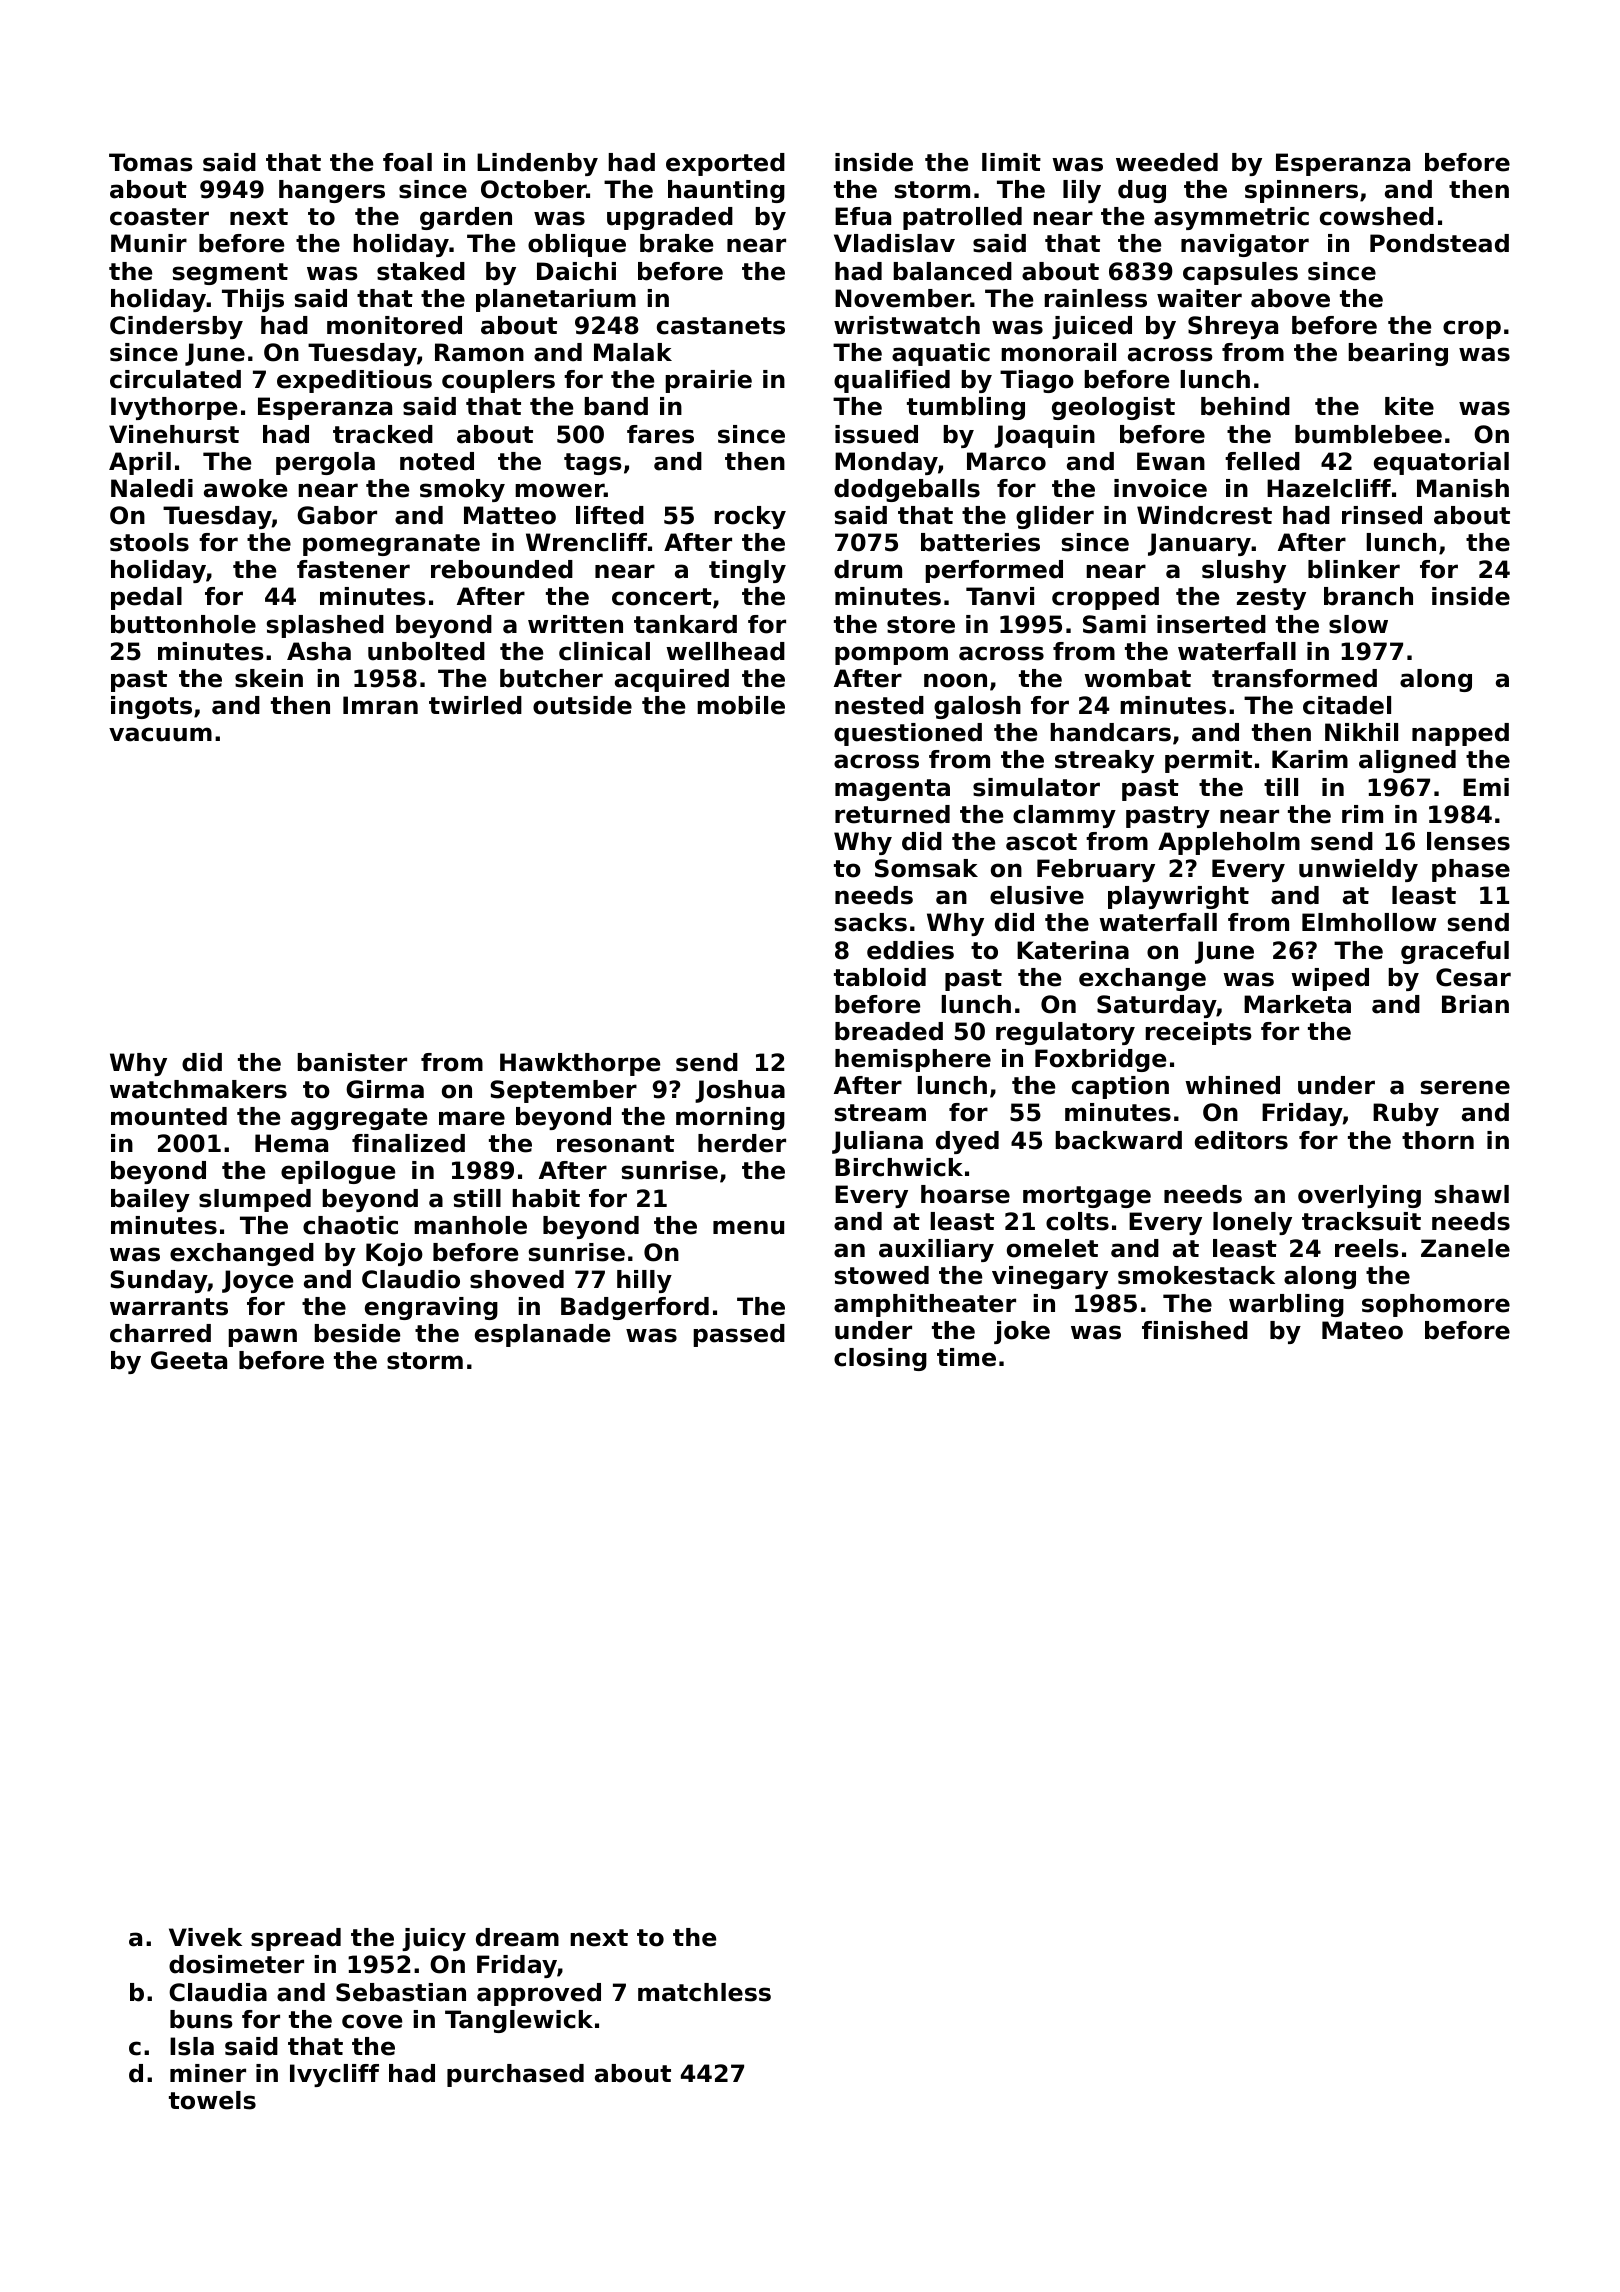 The width and height of the screenshot is (1620, 2292). What do you see at coordinates (542, 1335) in the screenshot?
I see `esplanade` at bounding box center [542, 1335].
